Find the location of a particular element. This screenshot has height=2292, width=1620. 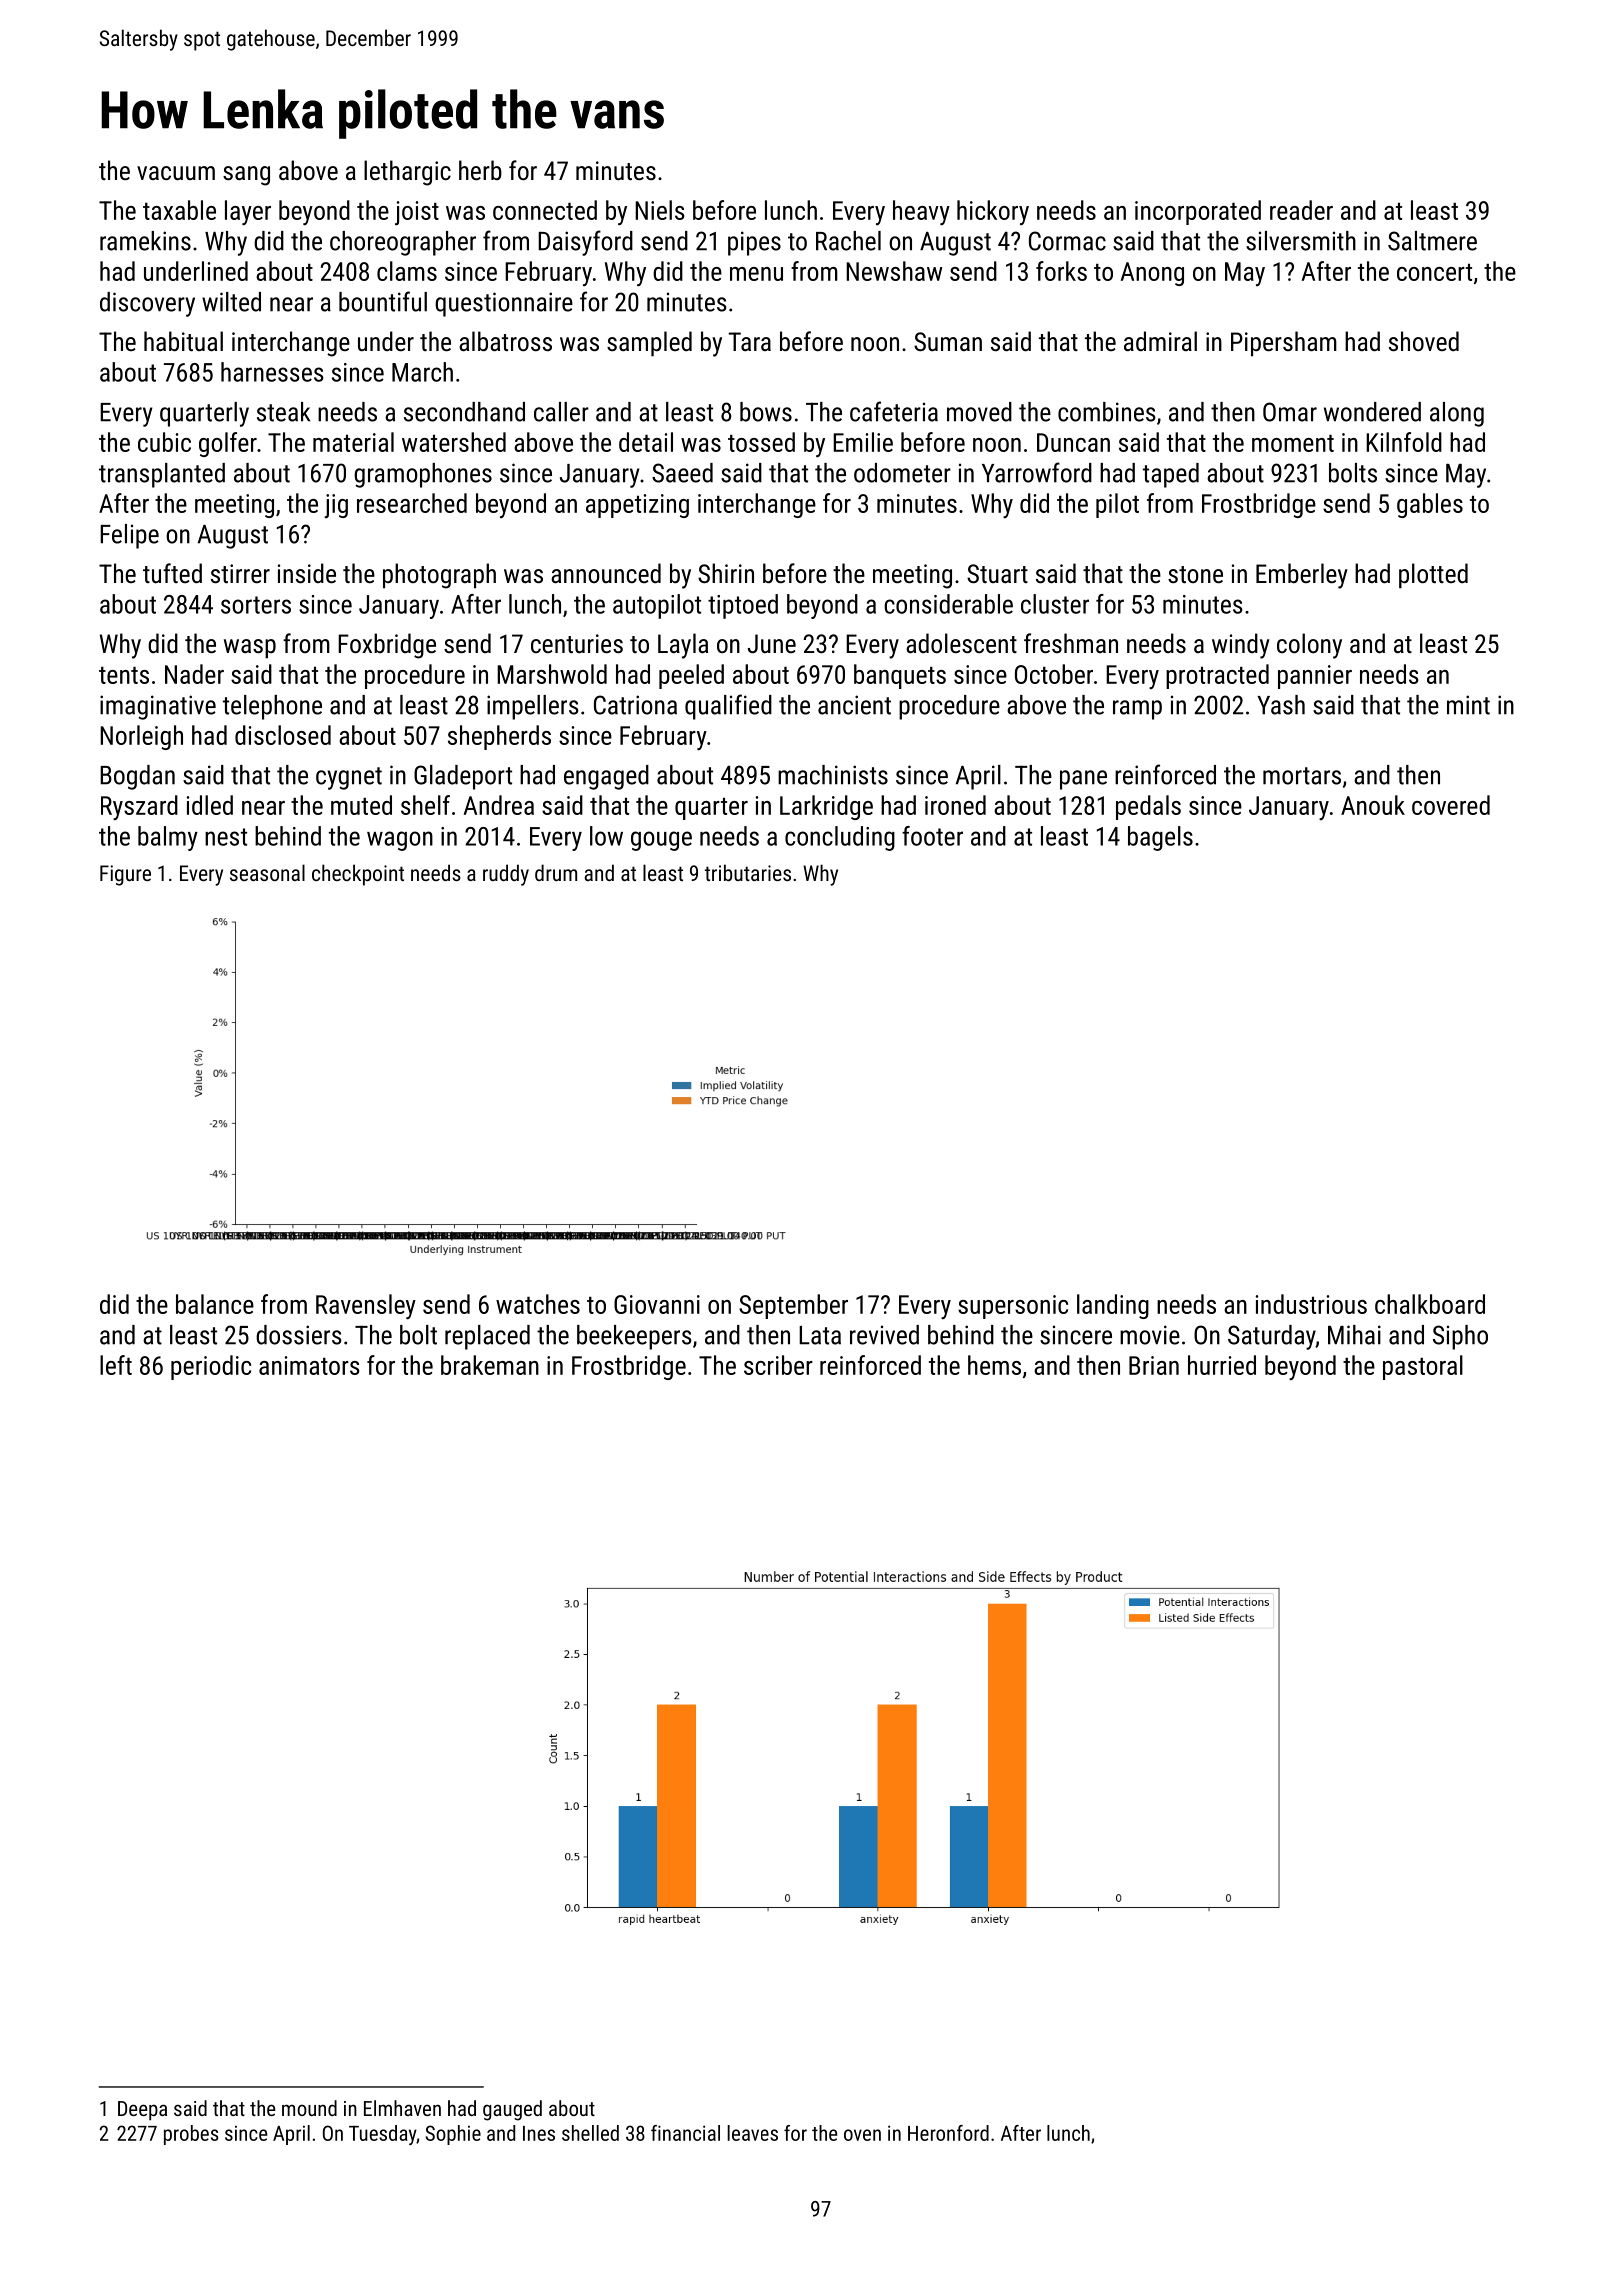

Brian is located at coordinates (1154, 1365).
